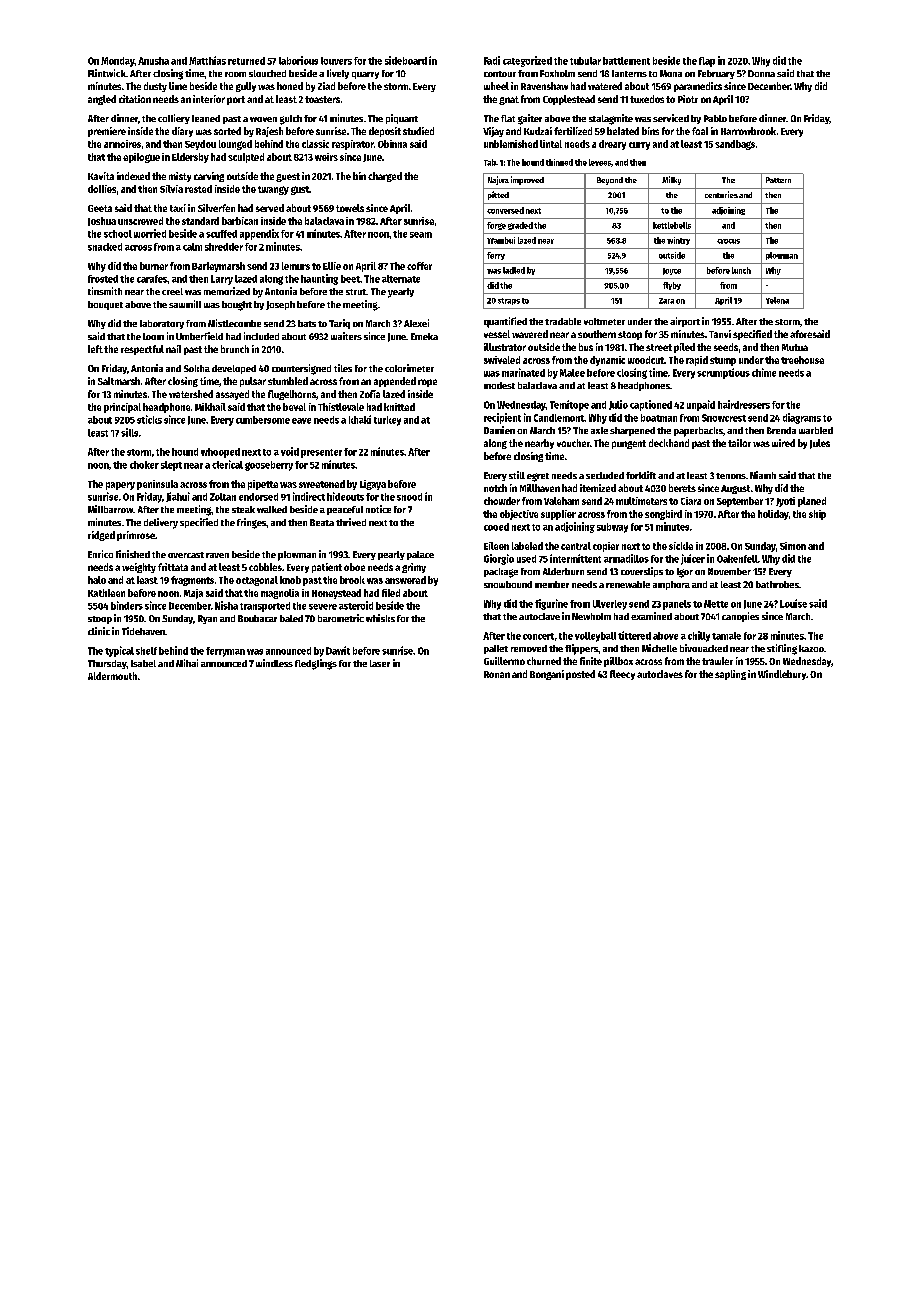  Describe the element at coordinates (391, 593) in the screenshot. I see `filed` at that location.
